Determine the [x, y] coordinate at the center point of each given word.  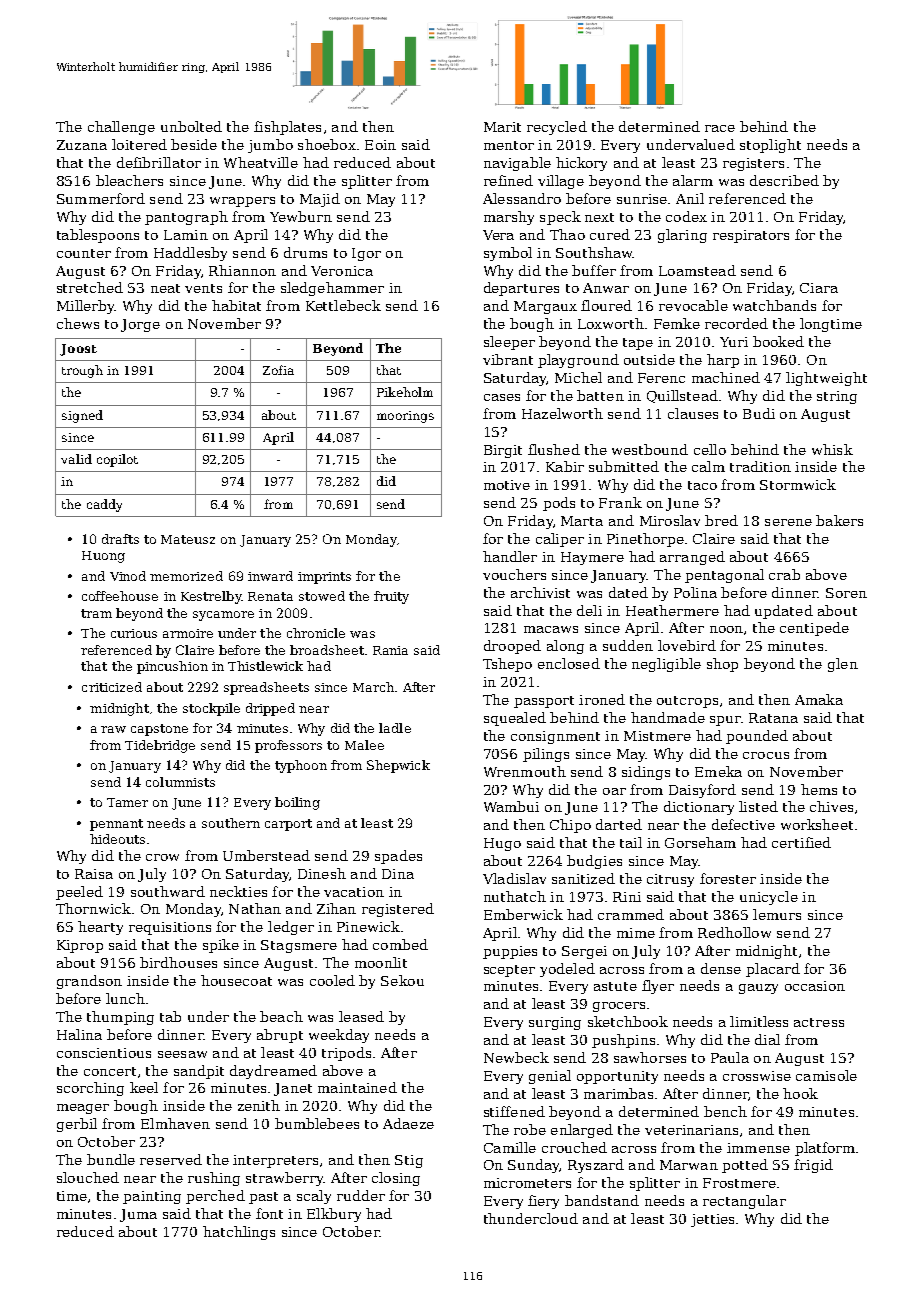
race [720, 128]
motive [507, 485]
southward [168, 891]
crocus [766, 755]
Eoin [380, 145]
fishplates [287, 128]
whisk [832, 449]
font [269, 1213]
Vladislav [514, 878]
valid [76, 459]
